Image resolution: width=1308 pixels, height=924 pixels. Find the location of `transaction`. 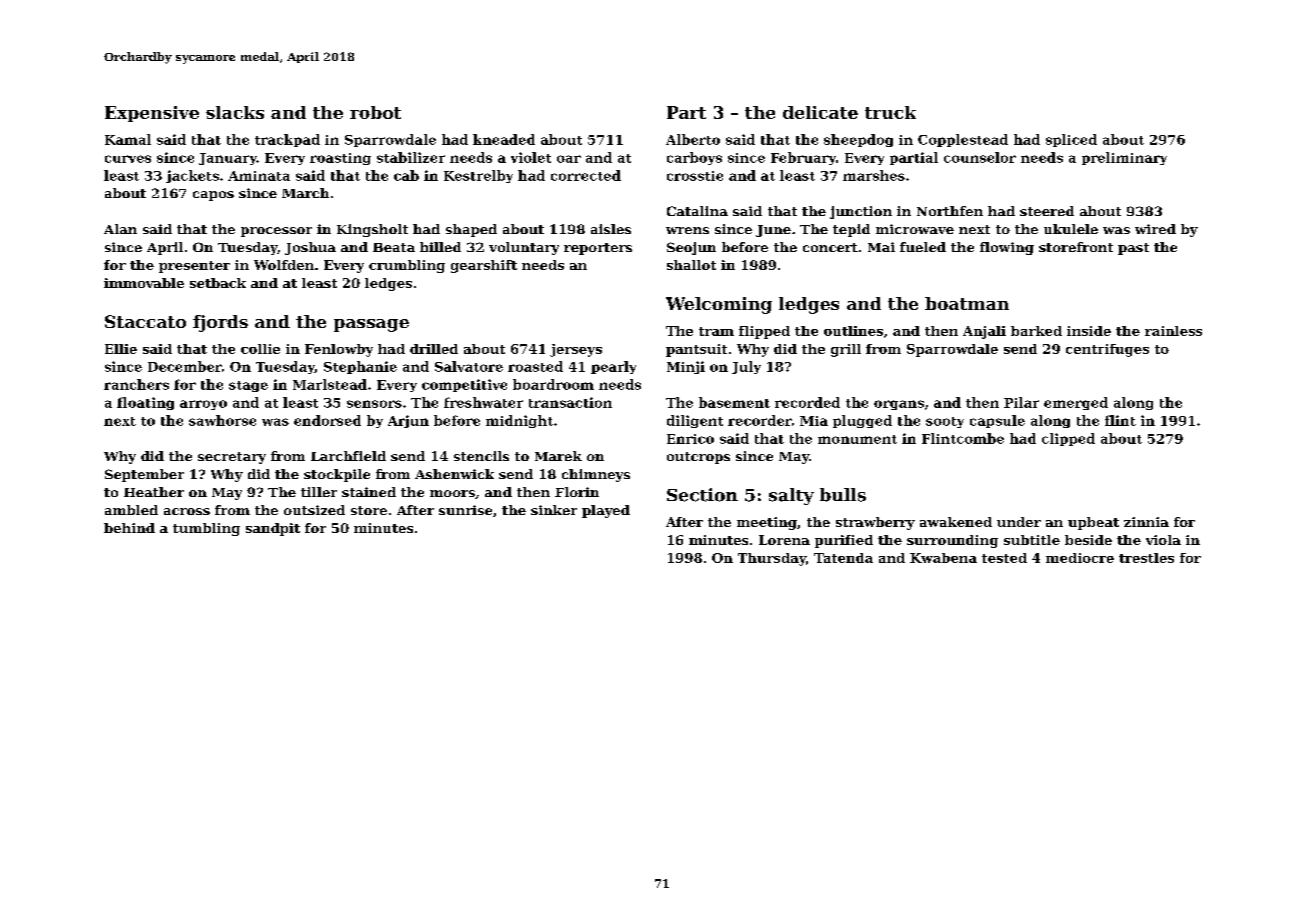

transaction is located at coordinates (570, 402).
